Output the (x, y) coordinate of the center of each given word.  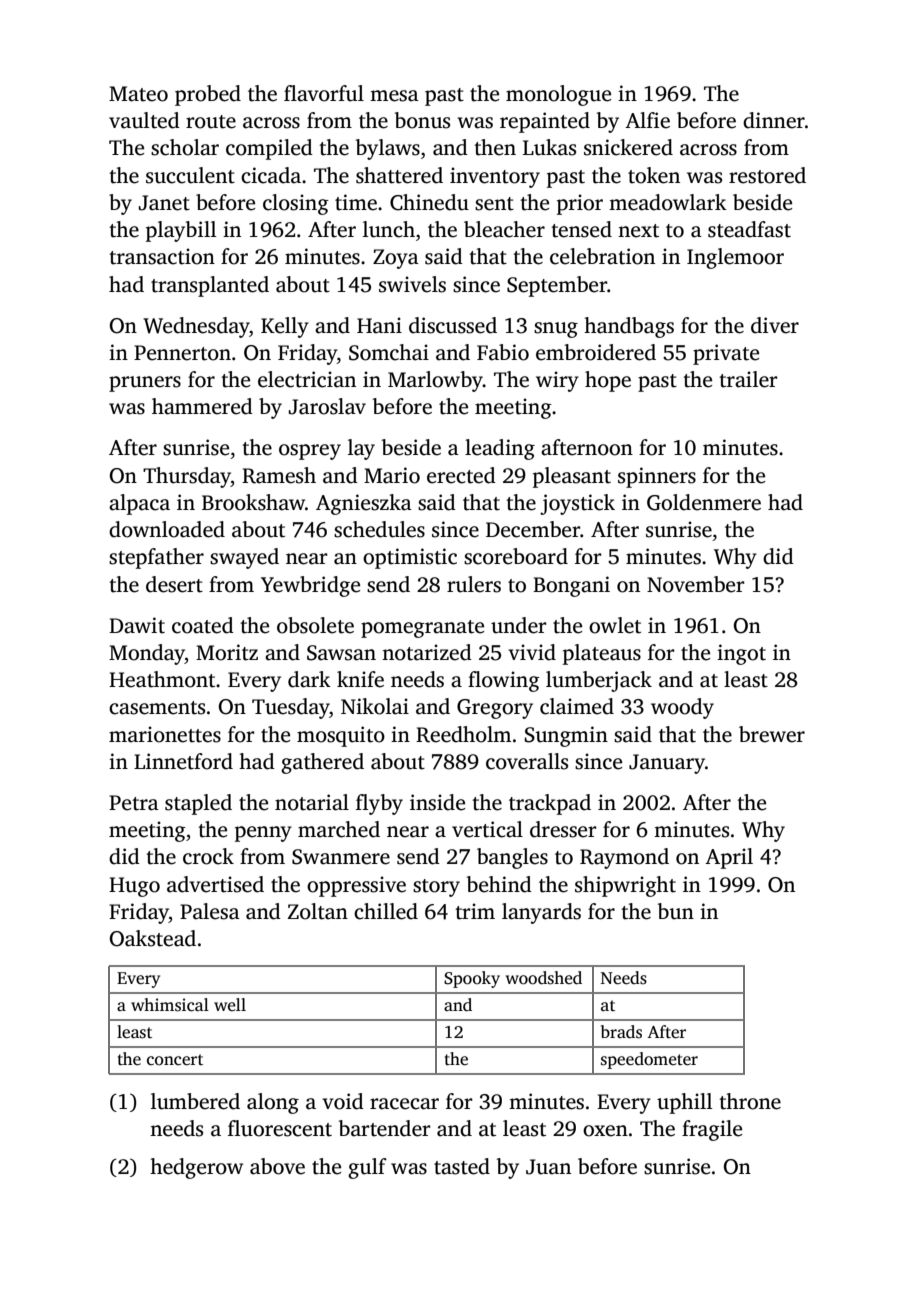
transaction (162, 256)
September (557, 286)
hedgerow (196, 1168)
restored (767, 175)
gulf (367, 1168)
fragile (712, 1130)
